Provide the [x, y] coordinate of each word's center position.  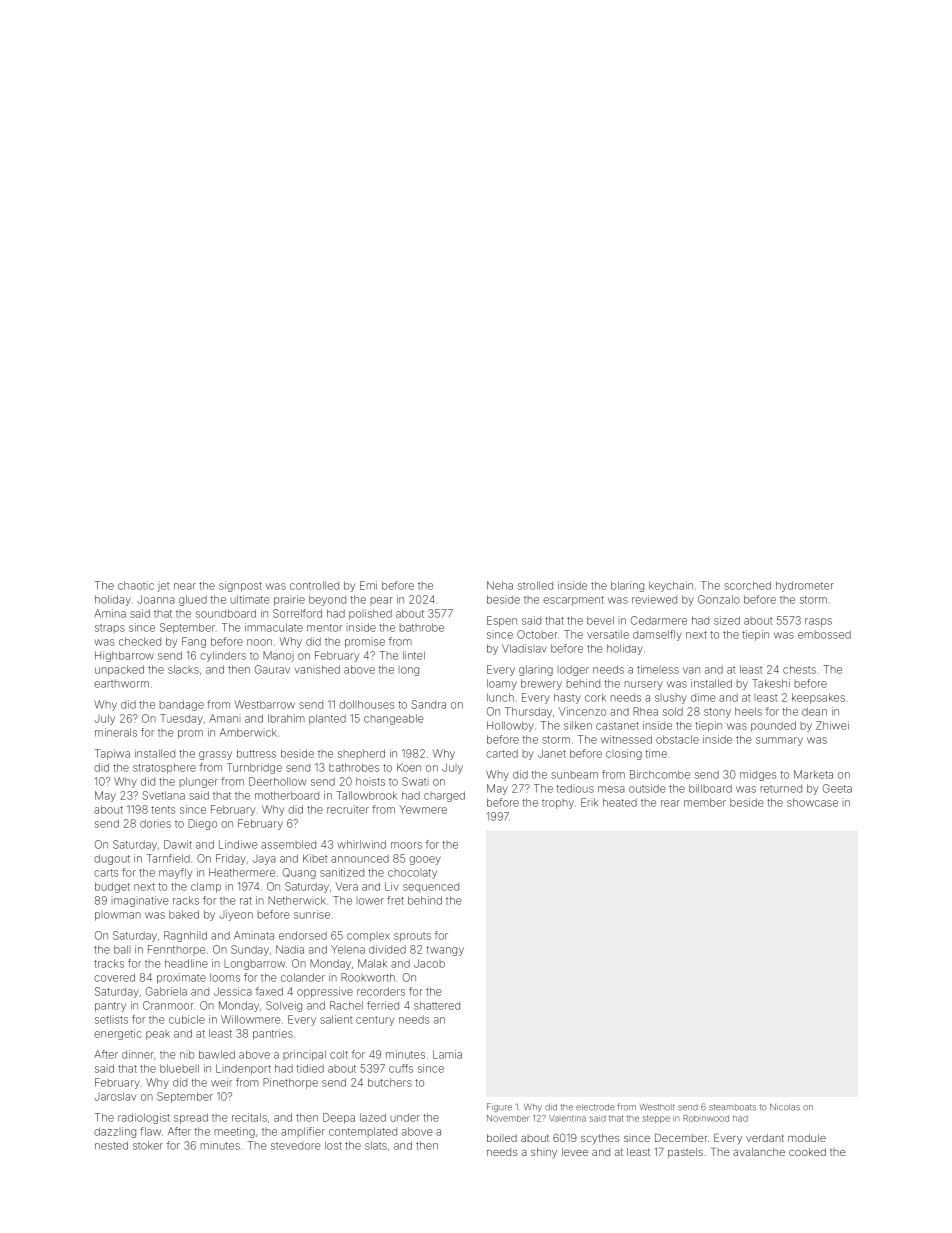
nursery [644, 685]
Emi [368, 585]
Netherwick [297, 900]
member [705, 802]
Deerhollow [277, 781]
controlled [314, 585]
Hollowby [510, 726]
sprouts [412, 937]
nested [111, 1145]
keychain [671, 586]
